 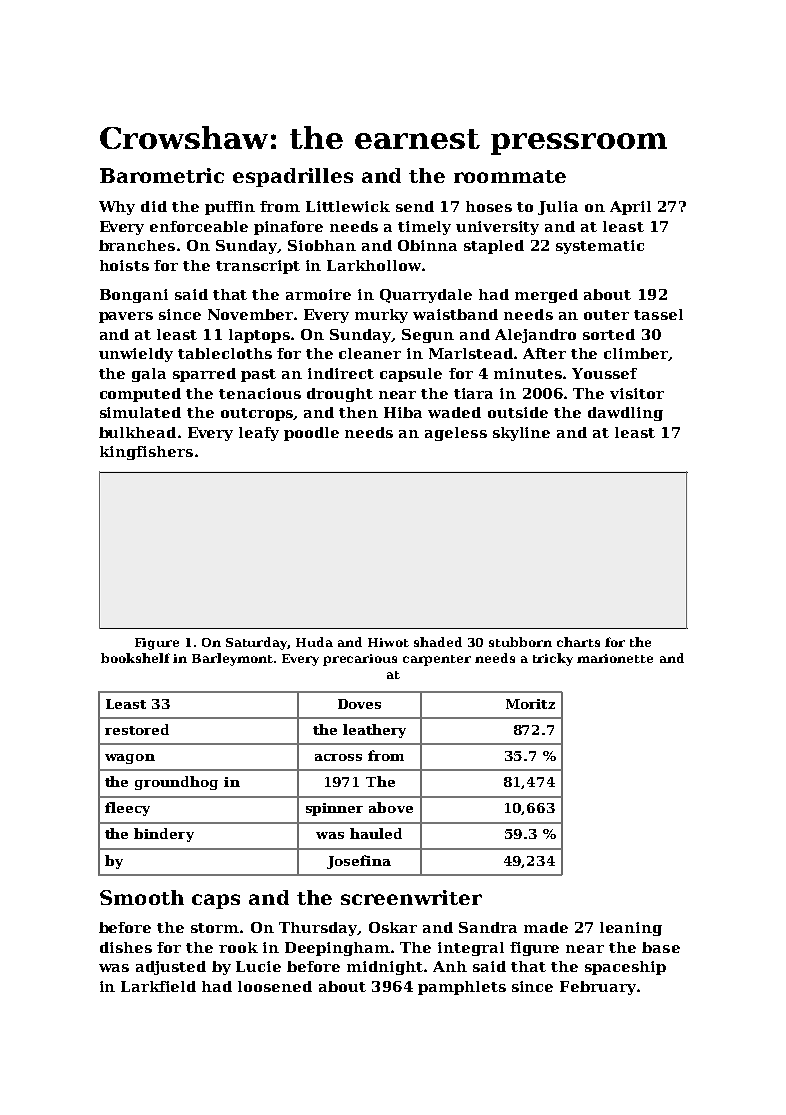 I want to click on Larkfield, so click(x=158, y=986).
